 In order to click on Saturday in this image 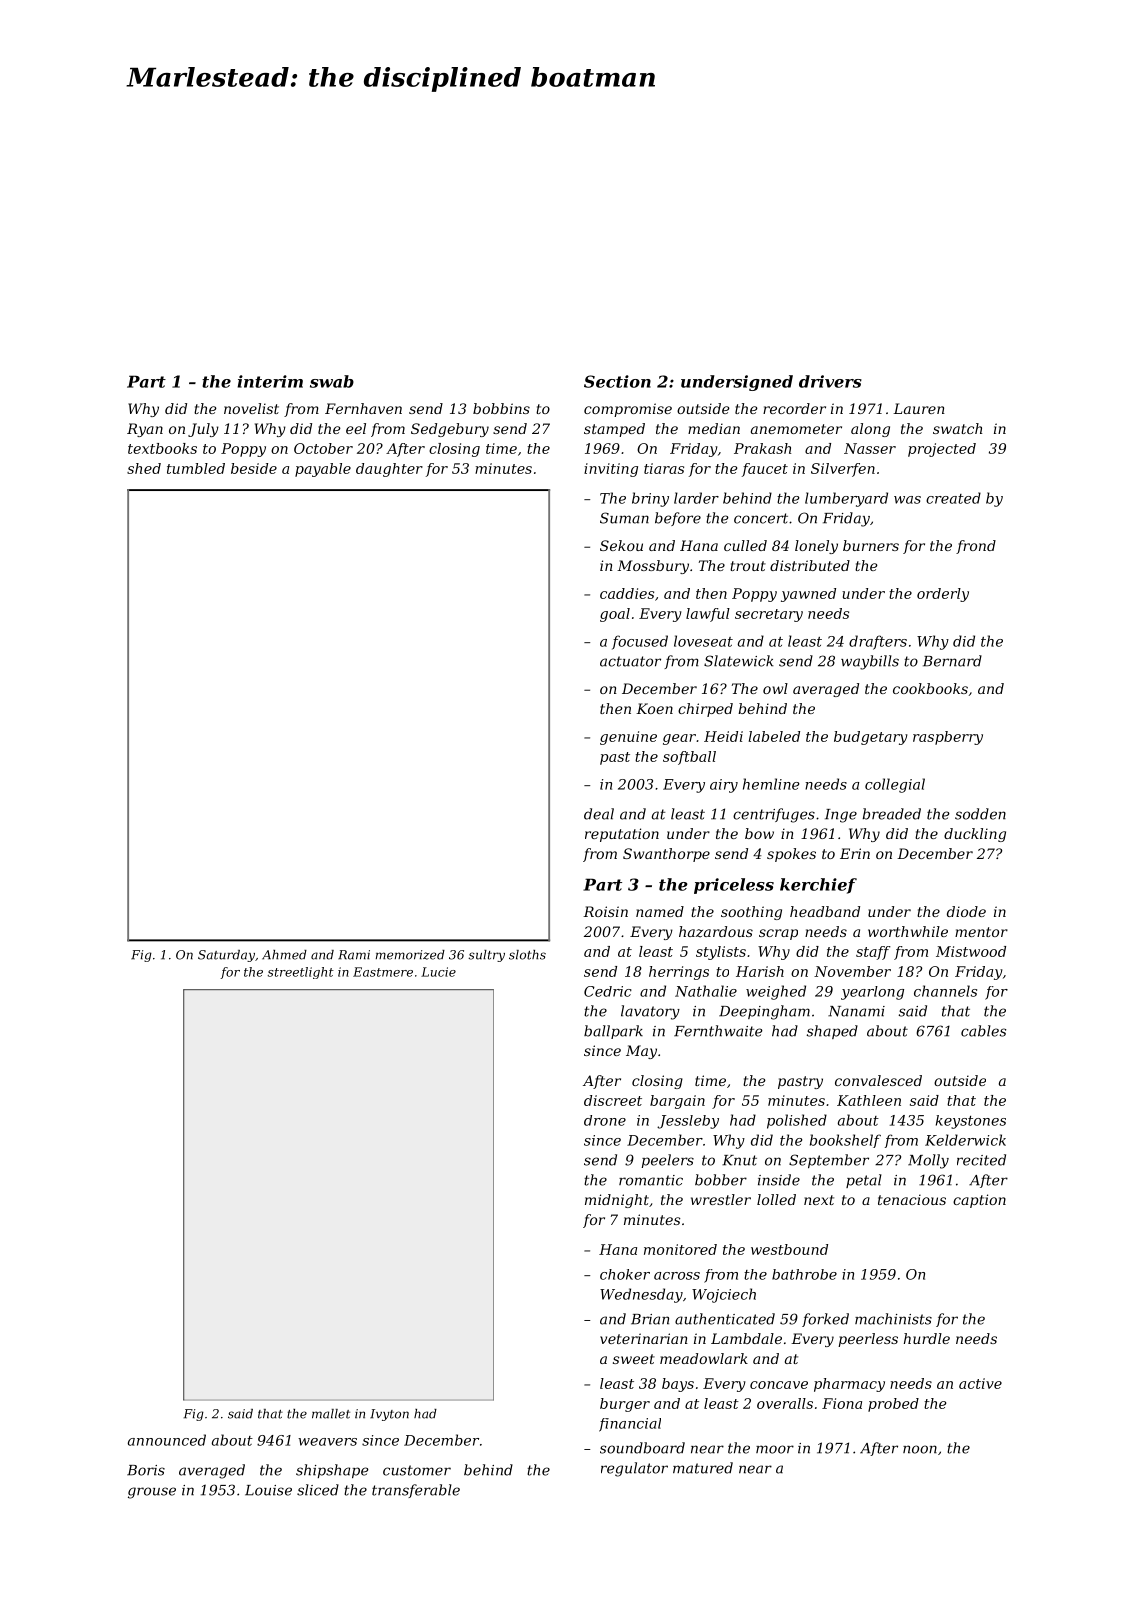, I will do `click(226, 956)`.
